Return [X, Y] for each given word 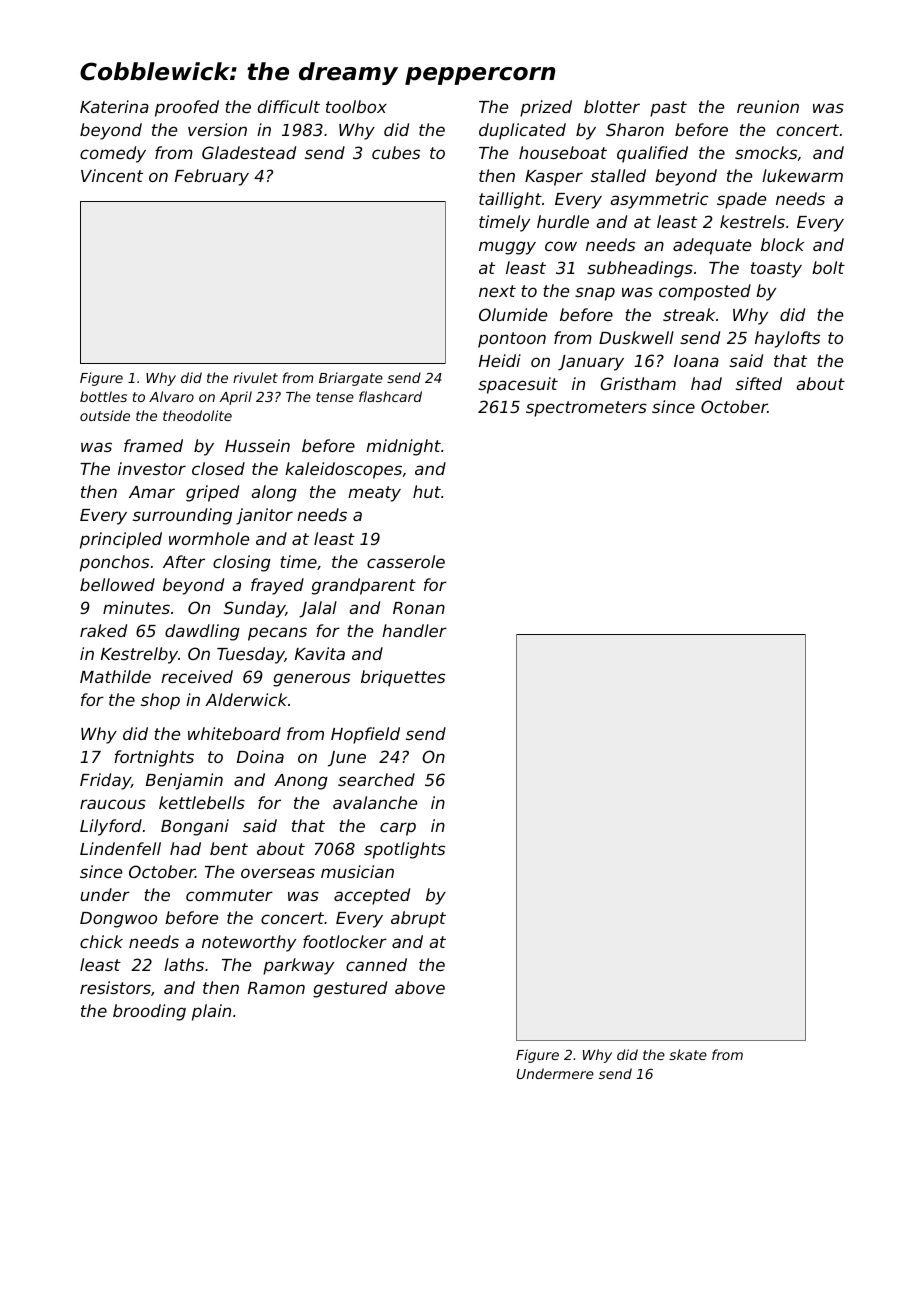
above [420, 987]
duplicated [522, 131]
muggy [507, 248]
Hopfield [365, 735]
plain [211, 1012]
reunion [768, 106]
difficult [289, 106]
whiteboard [234, 733]
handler [414, 630]
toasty [776, 270]
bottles [103, 396]
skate [688, 1054]
